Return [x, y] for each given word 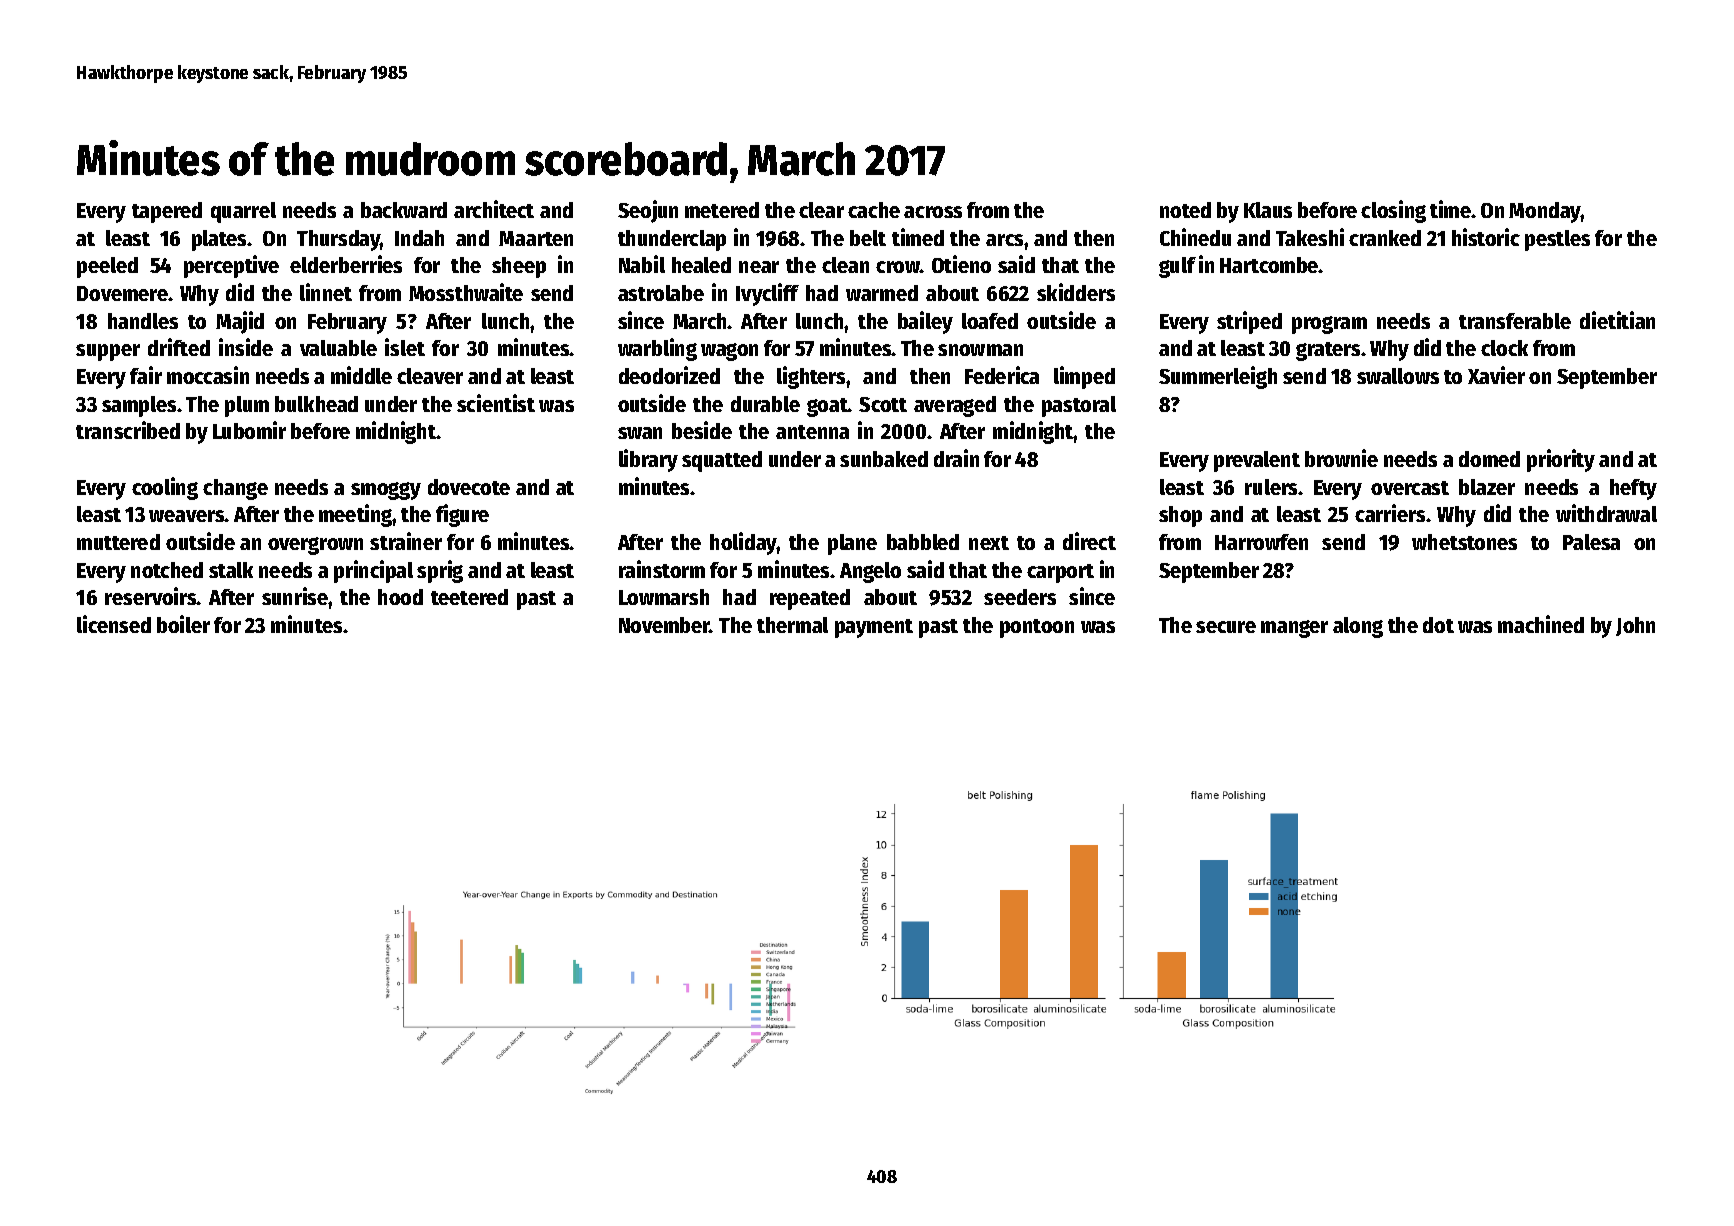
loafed [990, 321]
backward [404, 210]
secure [1226, 627]
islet [405, 347]
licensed [114, 624]
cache [874, 210]
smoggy [386, 491]
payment [874, 628]
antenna [812, 432]
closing [1393, 211]
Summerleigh [1218, 377]
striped [1249, 322]
